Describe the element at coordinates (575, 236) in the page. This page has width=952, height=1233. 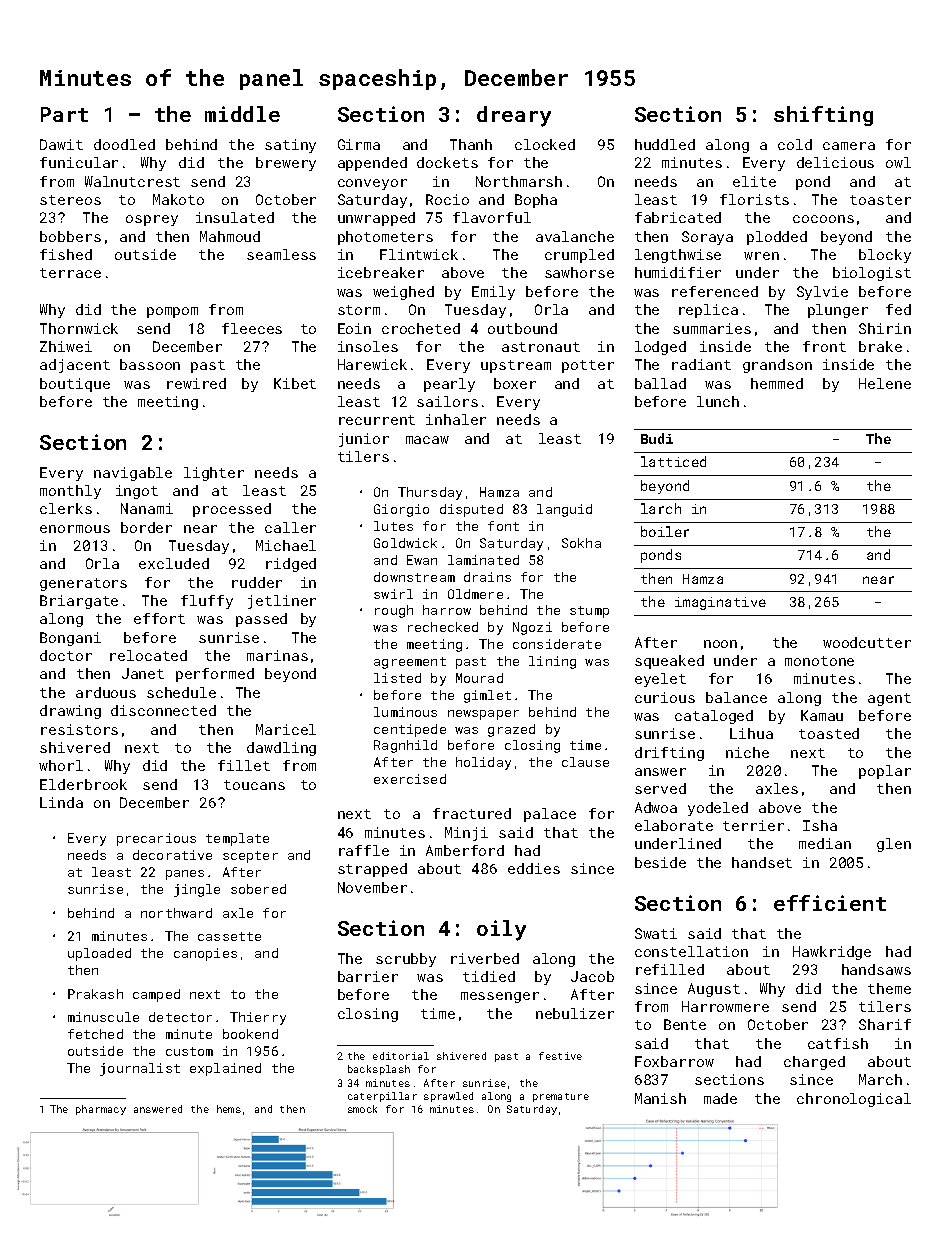
I see `avalanche` at that location.
